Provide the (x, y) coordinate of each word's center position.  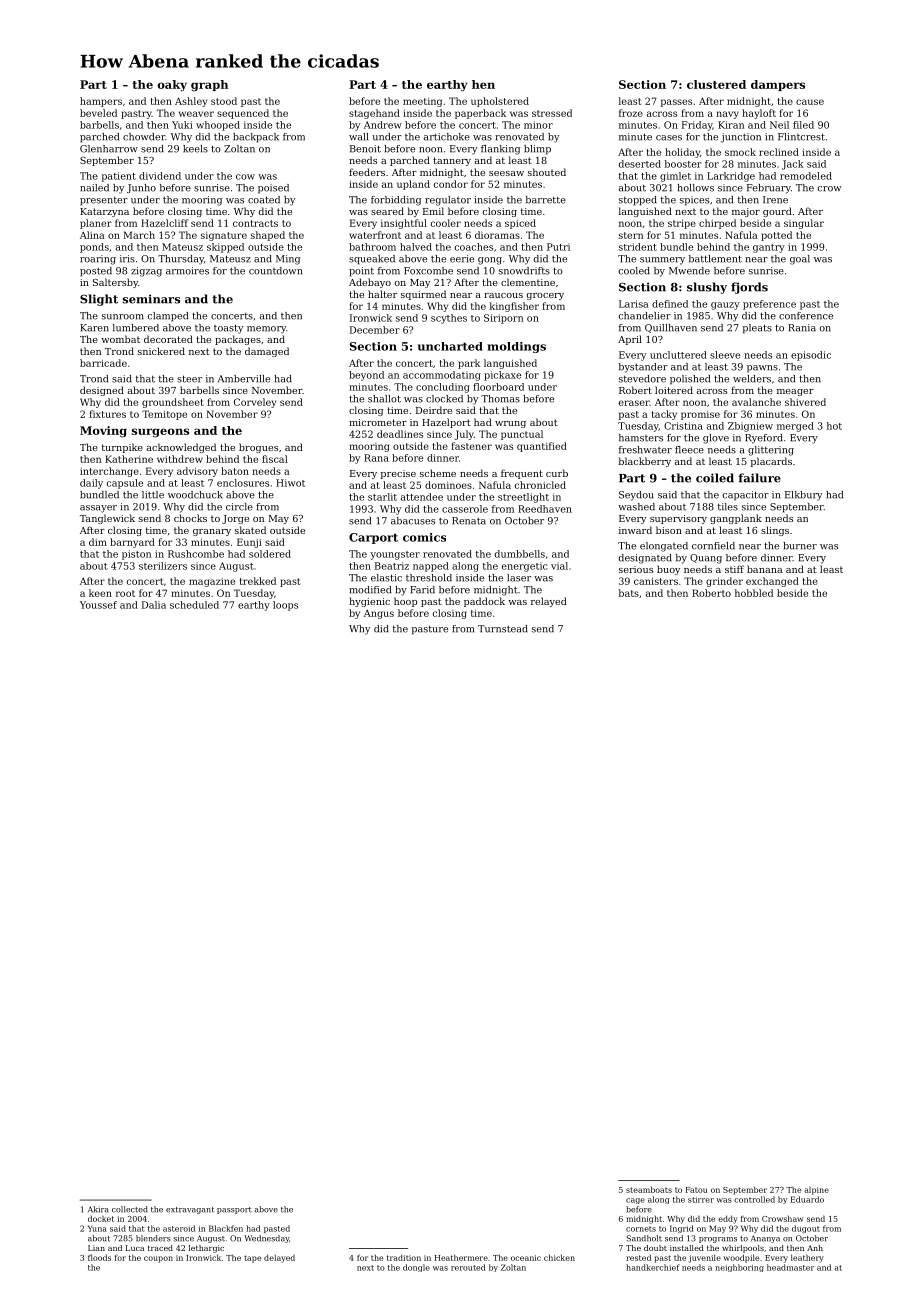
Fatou (696, 1190)
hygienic (369, 602)
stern (631, 235)
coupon (158, 1259)
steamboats (649, 1189)
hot (834, 426)
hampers (101, 102)
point (361, 272)
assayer (98, 509)
